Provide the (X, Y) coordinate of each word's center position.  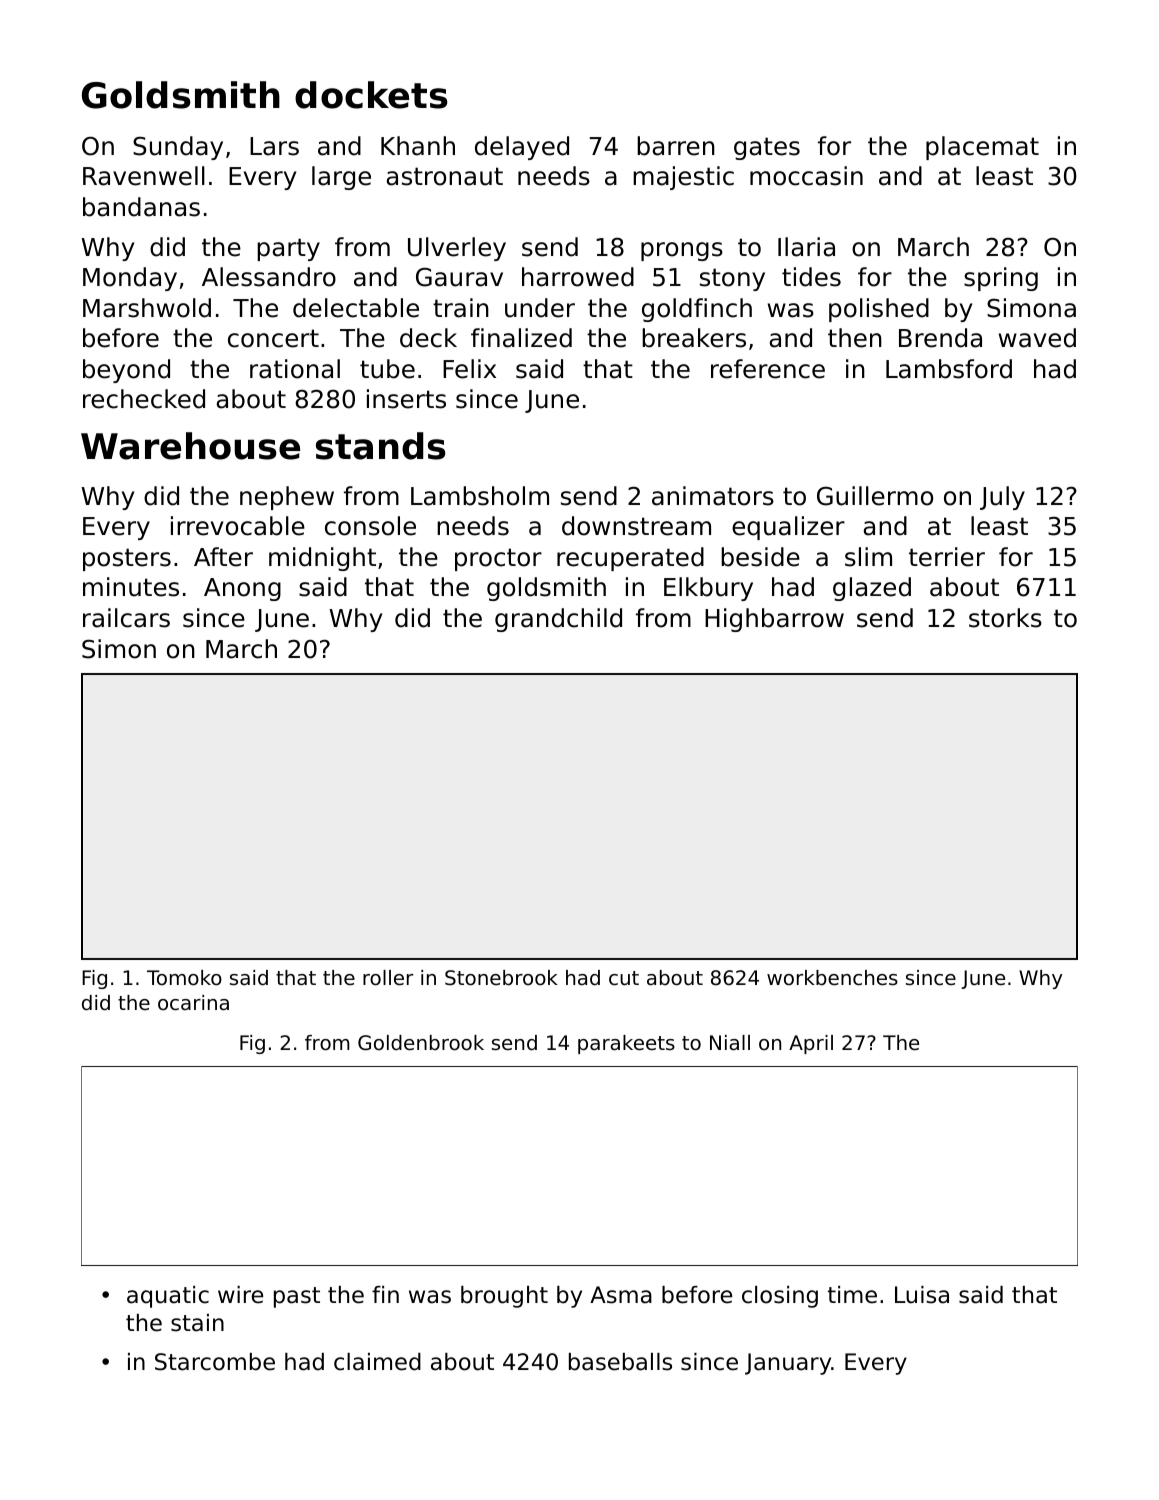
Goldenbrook (421, 1043)
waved (1037, 338)
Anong (242, 589)
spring (1001, 279)
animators (713, 496)
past (297, 1297)
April (811, 1044)
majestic (683, 178)
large (341, 178)
